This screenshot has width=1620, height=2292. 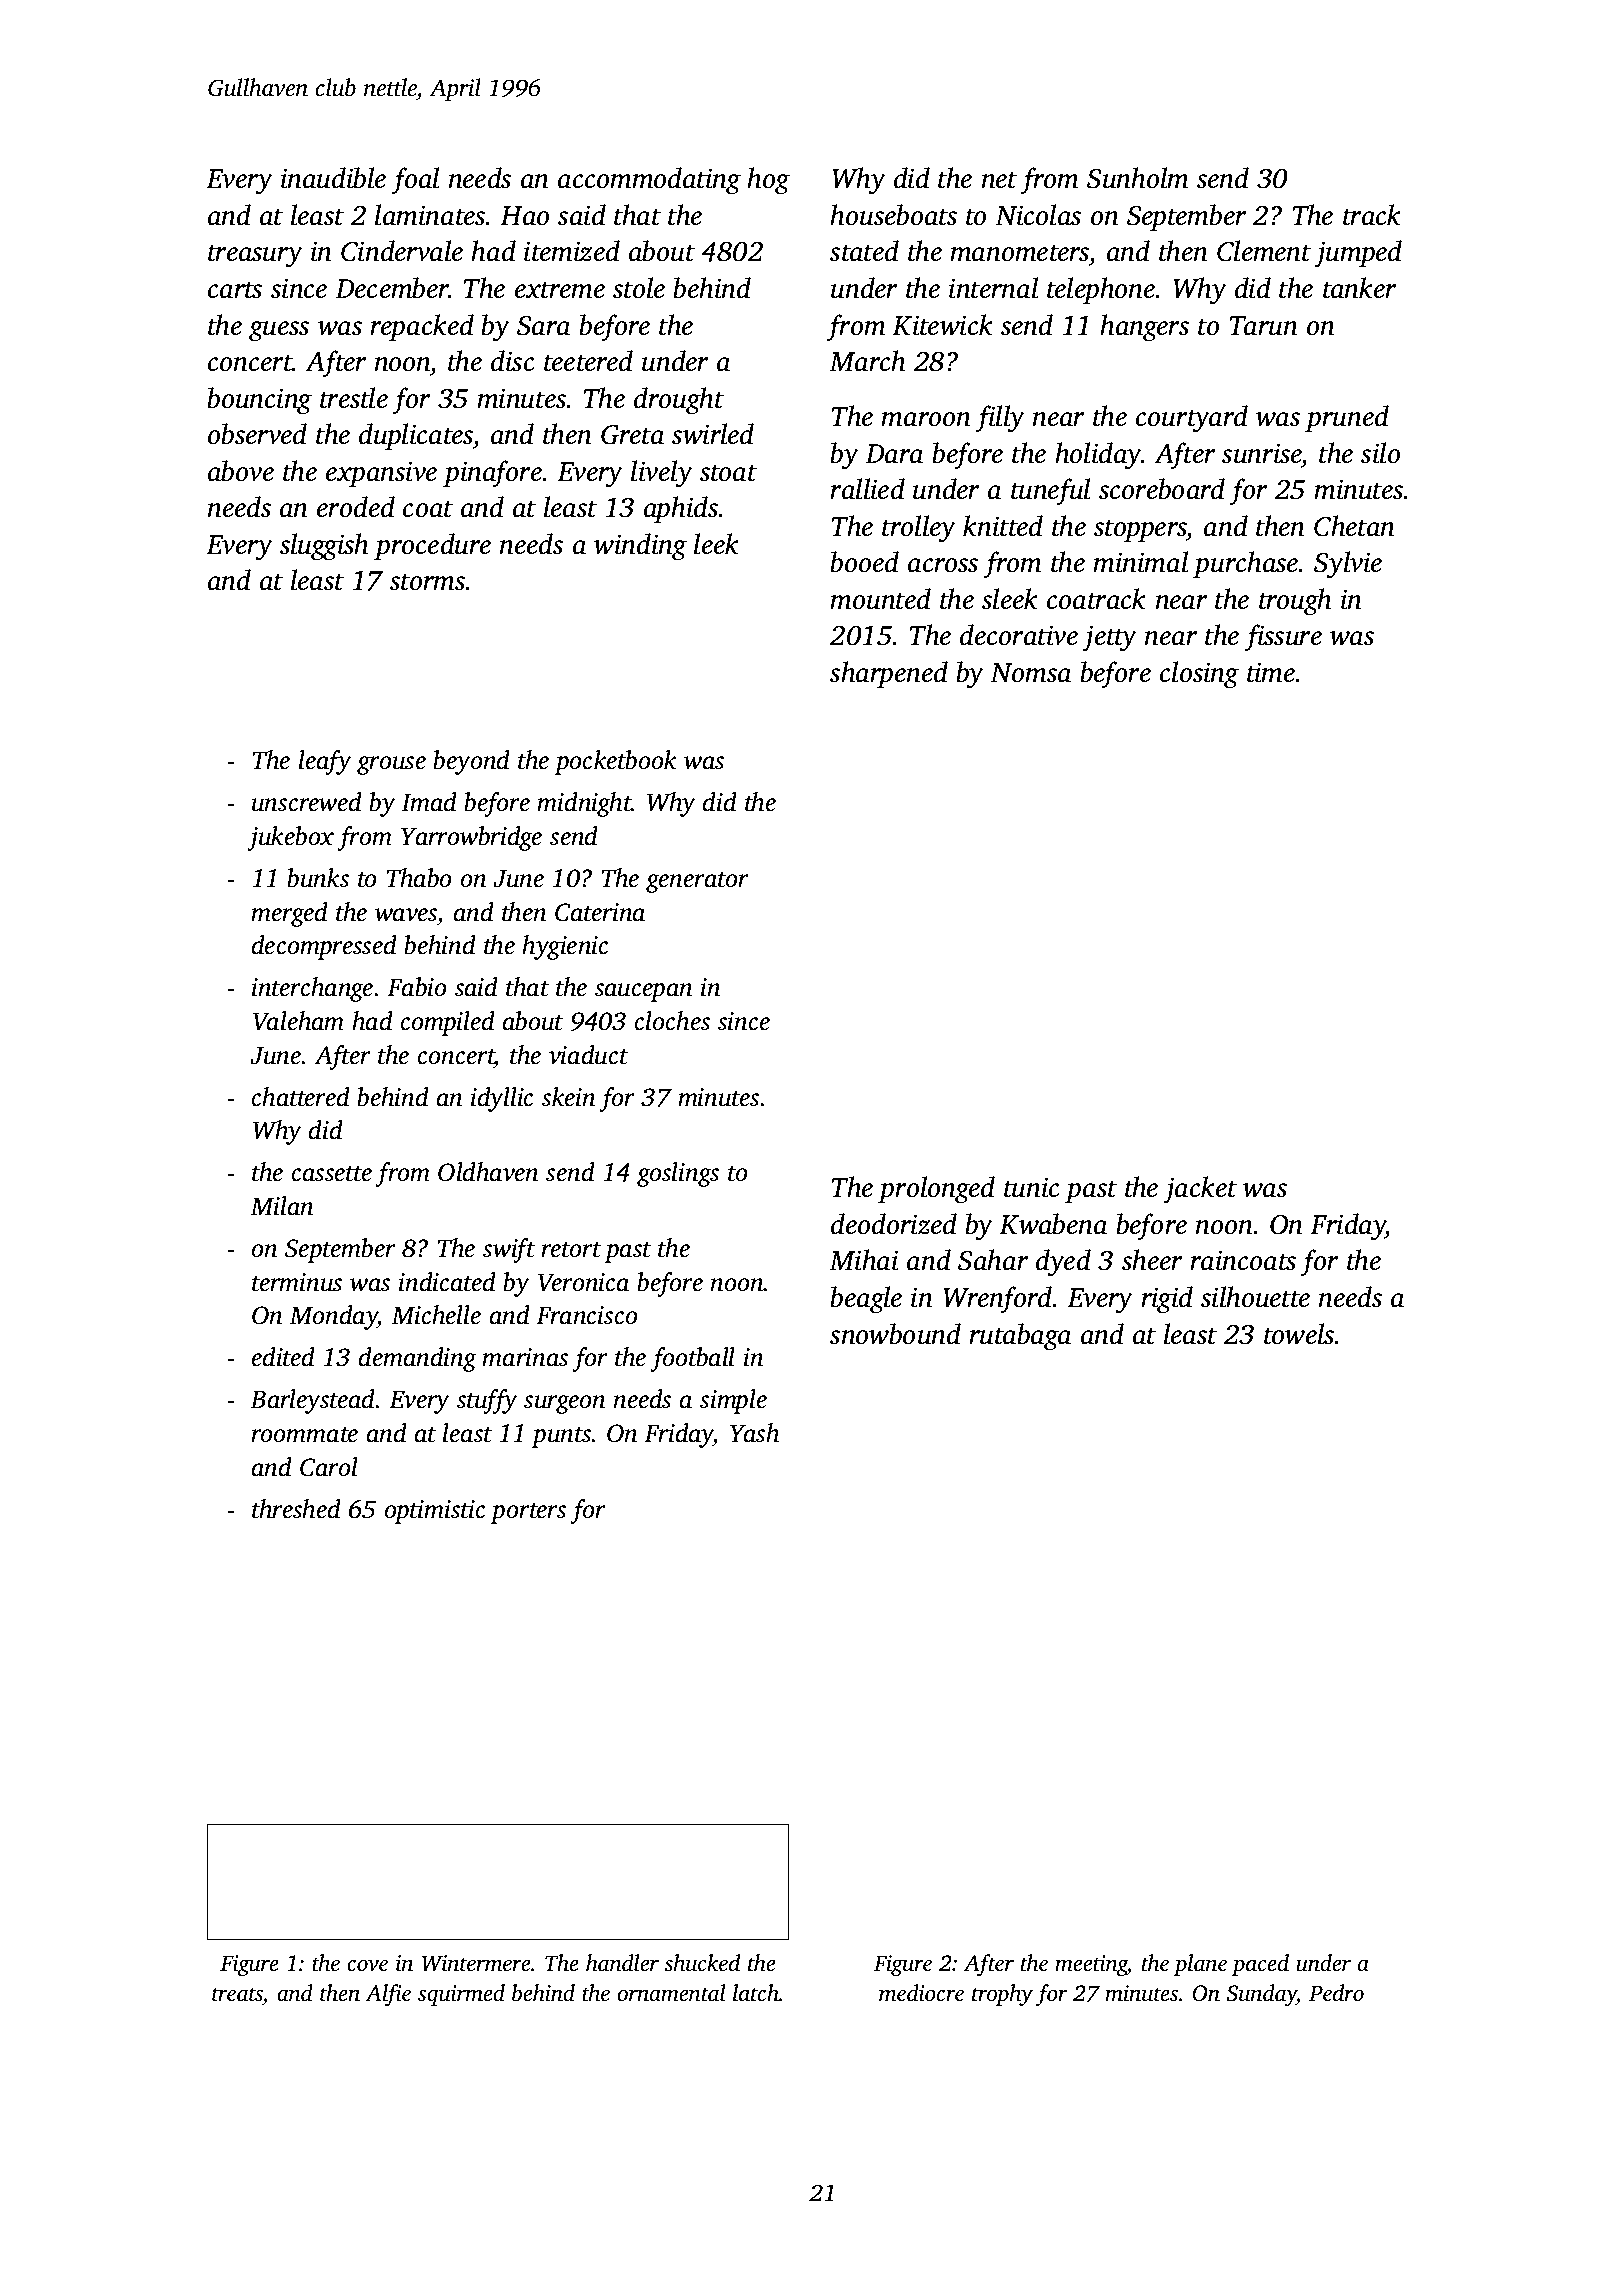 What do you see at coordinates (296, 1509) in the screenshot?
I see `threshed` at bounding box center [296, 1509].
